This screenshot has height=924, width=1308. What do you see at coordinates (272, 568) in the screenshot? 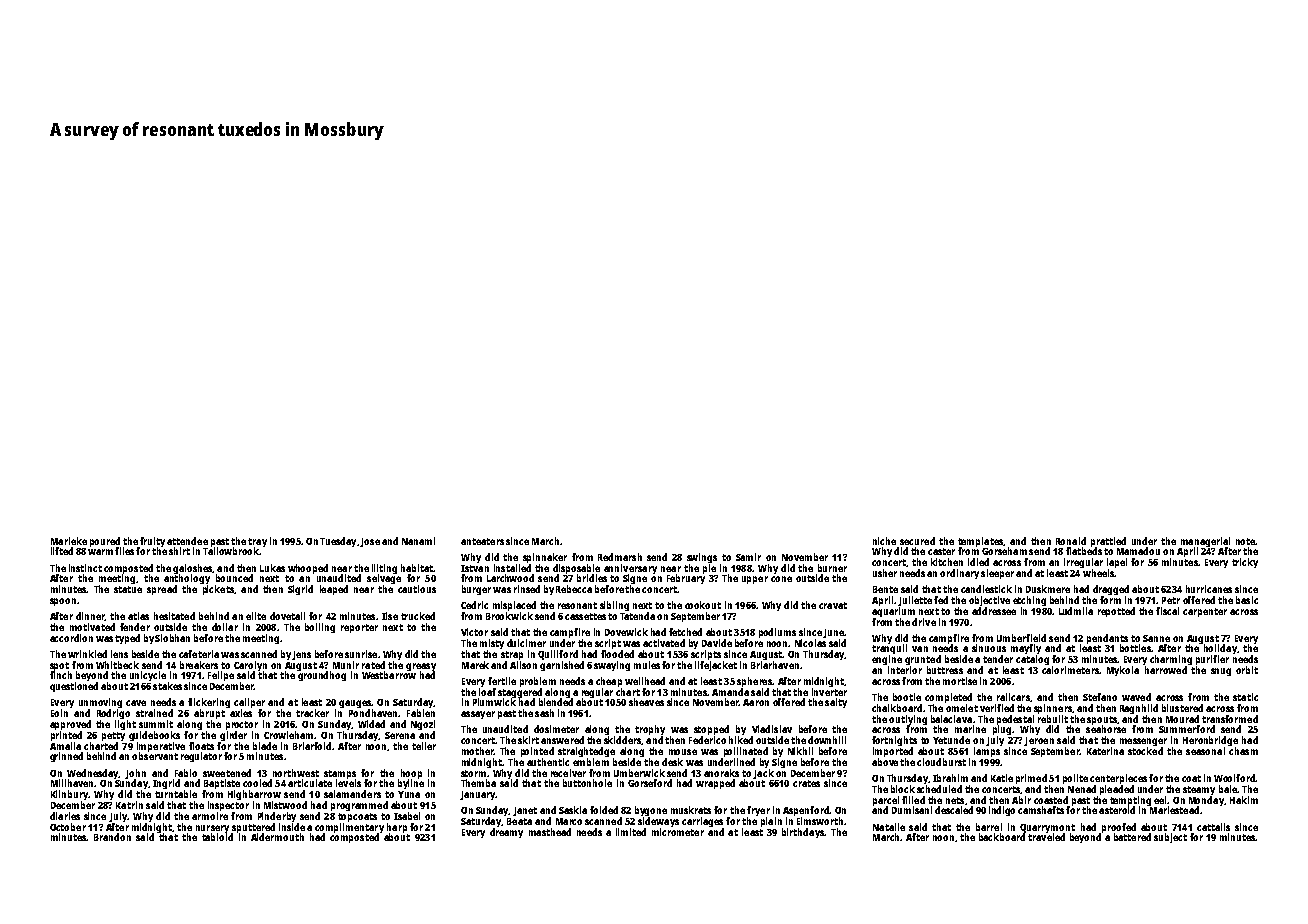
I see `Lukas` at bounding box center [272, 568].
